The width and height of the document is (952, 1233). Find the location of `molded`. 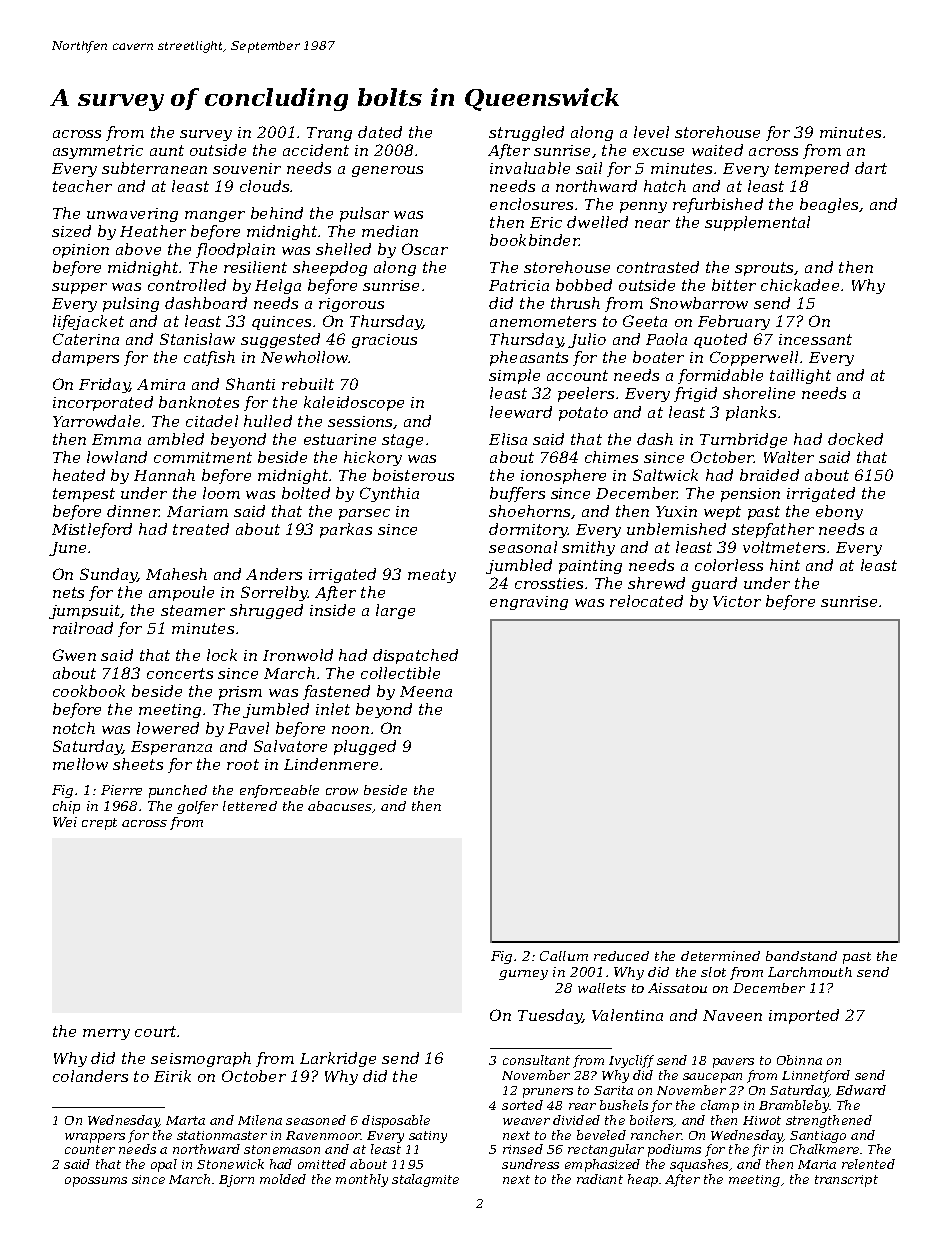

molded is located at coordinates (283, 1179).
